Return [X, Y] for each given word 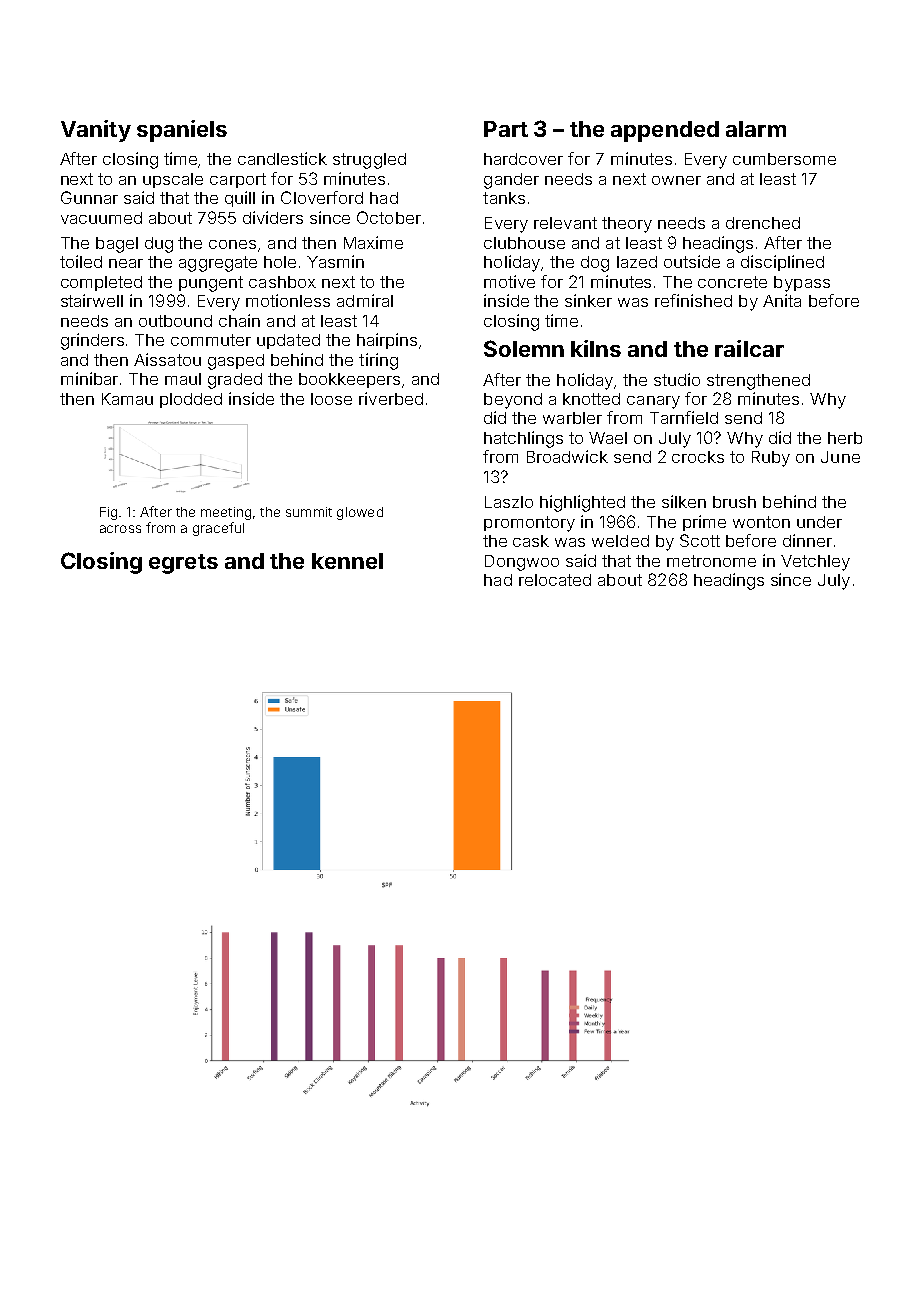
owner [676, 180]
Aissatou [167, 359]
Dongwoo [522, 563]
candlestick [282, 158]
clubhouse [524, 243]
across [120, 529]
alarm [756, 129]
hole [280, 262]
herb [845, 438]
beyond [513, 401]
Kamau [127, 399]
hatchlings [523, 439]
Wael [608, 438]
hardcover [523, 159]
